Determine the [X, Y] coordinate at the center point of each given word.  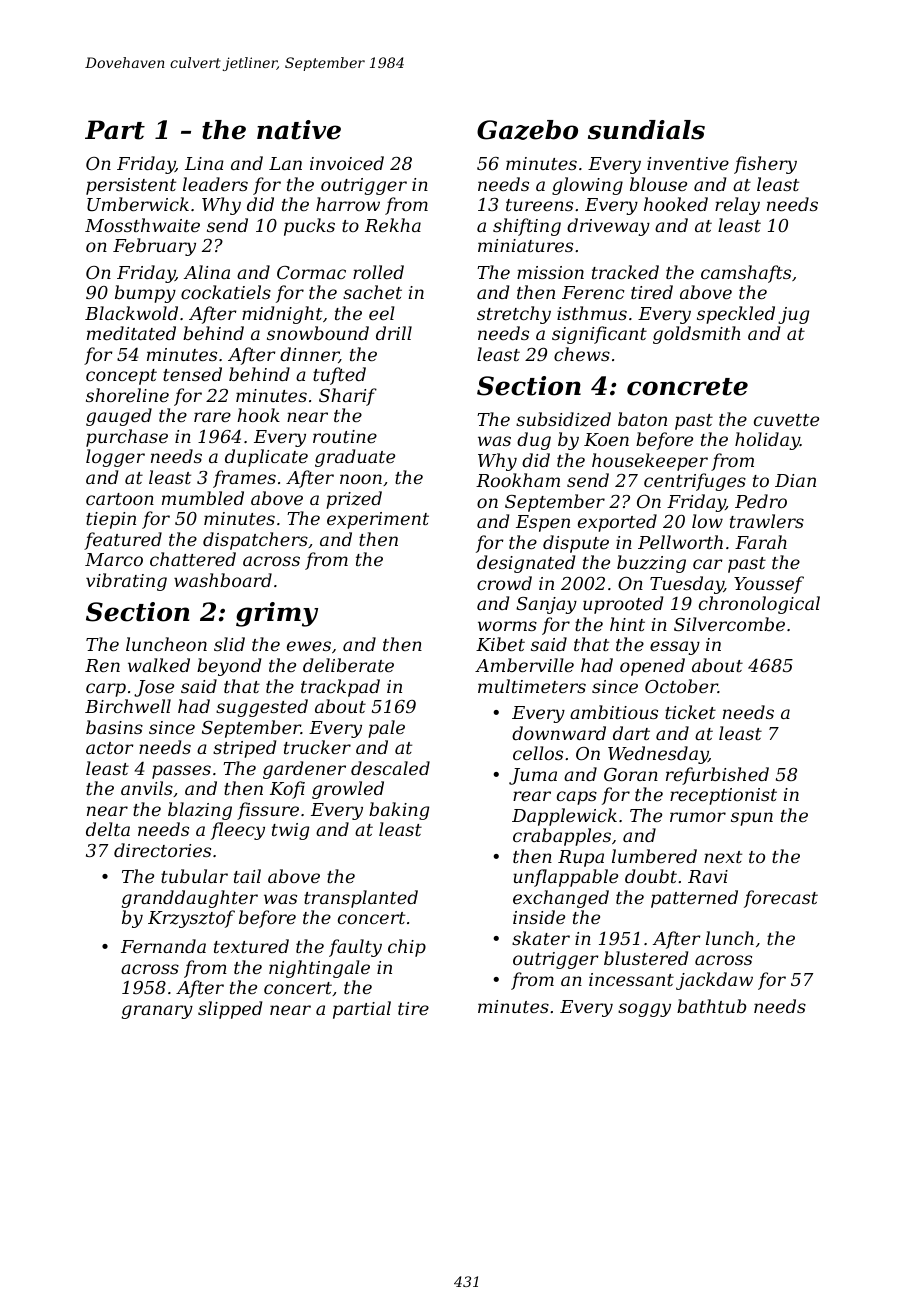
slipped [230, 1010]
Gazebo [527, 130]
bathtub [711, 1006]
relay [737, 206]
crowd [504, 583]
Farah [761, 542]
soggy [644, 1010]
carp [106, 690]
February [154, 247]
